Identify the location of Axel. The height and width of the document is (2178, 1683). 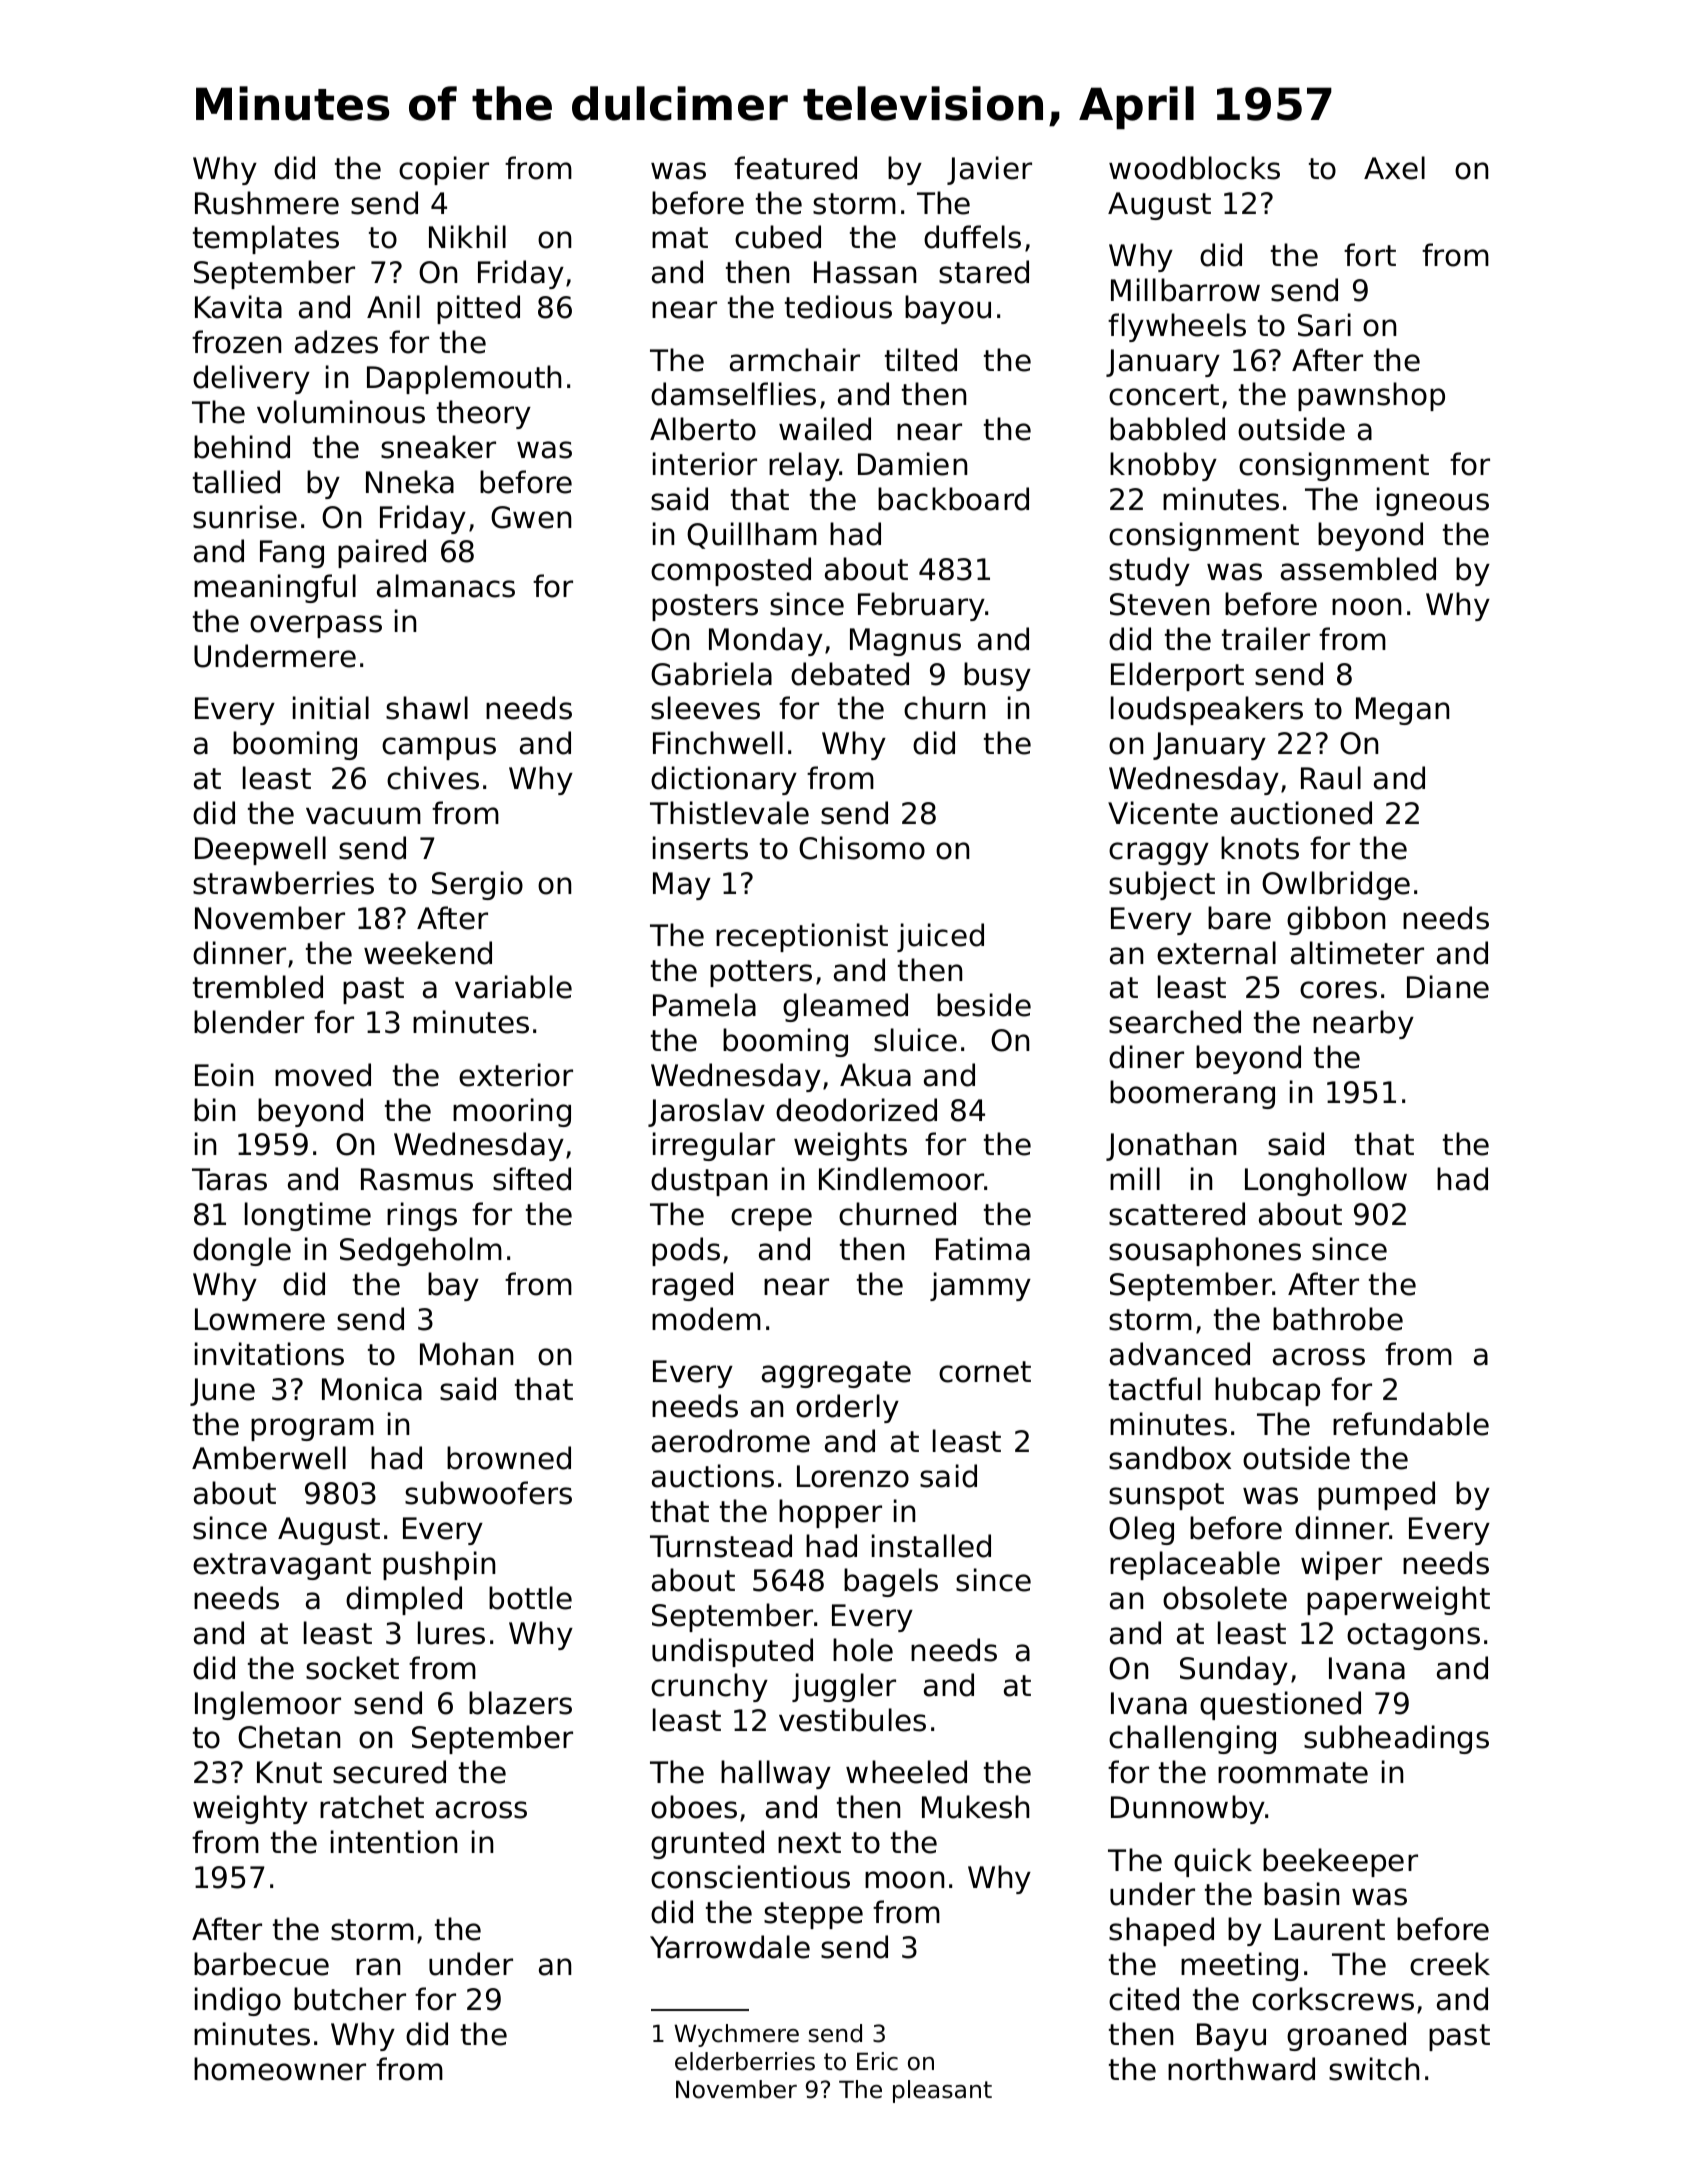
(1394, 168).
